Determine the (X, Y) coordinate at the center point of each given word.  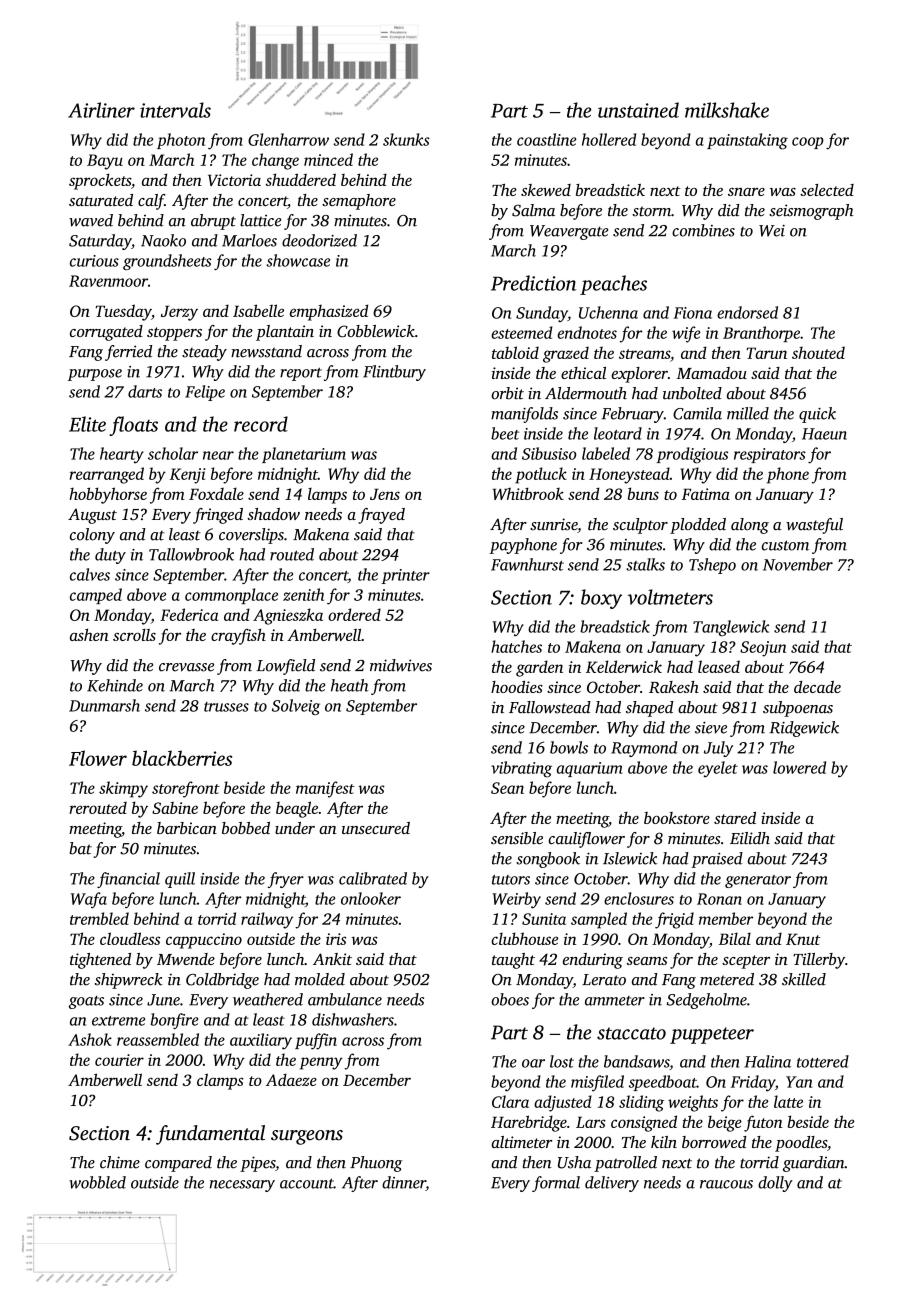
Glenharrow (288, 139)
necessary (242, 1186)
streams (644, 354)
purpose (95, 375)
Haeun (824, 434)
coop (808, 143)
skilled (804, 979)
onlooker (371, 898)
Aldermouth (586, 393)
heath (349, 685)
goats (86, 1002)
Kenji (188, 476)
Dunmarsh (104, 705)
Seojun (763, 649)
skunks (406, 139)
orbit (507, 393)
